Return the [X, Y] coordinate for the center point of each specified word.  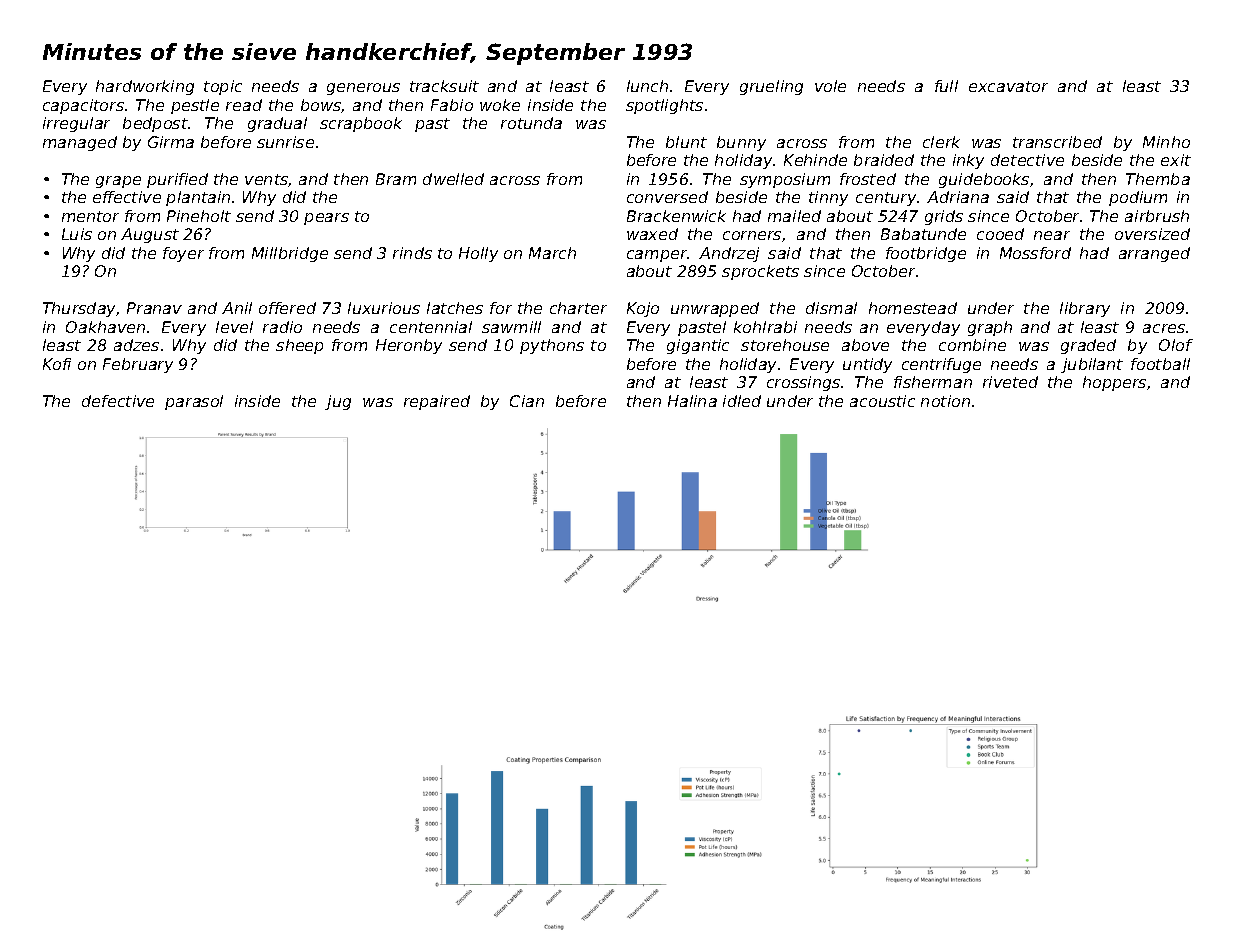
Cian [527, 401]
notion [945, 401]
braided [884, 160]
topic [223, 87]
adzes [136, 345]
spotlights [664, 106]
